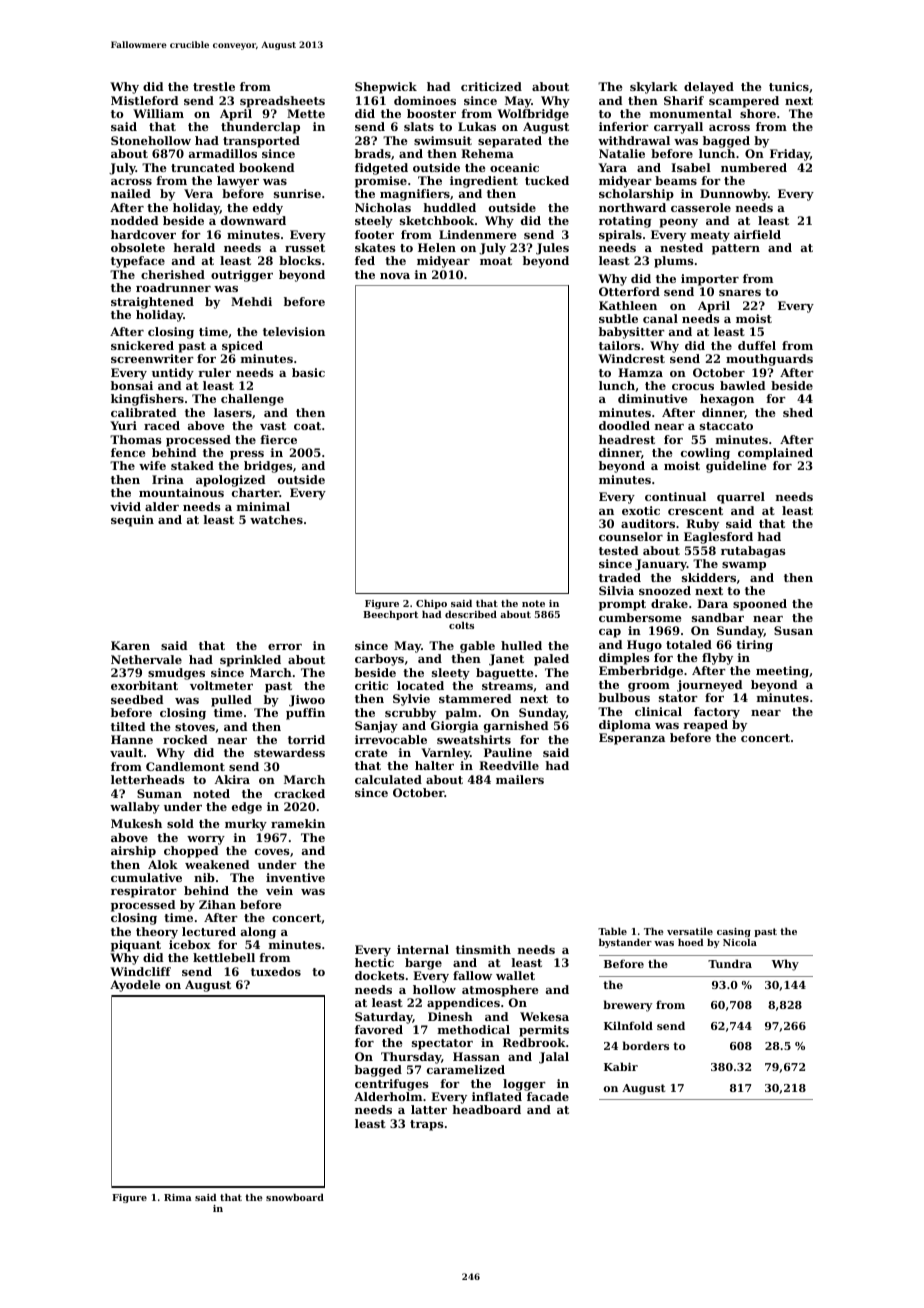 The height and width of the screenshot is (1308, 924). What do you see at coordinates (178, 1197) in the screenshot?
I see `Rima` at bounding box center [178, 1197].
